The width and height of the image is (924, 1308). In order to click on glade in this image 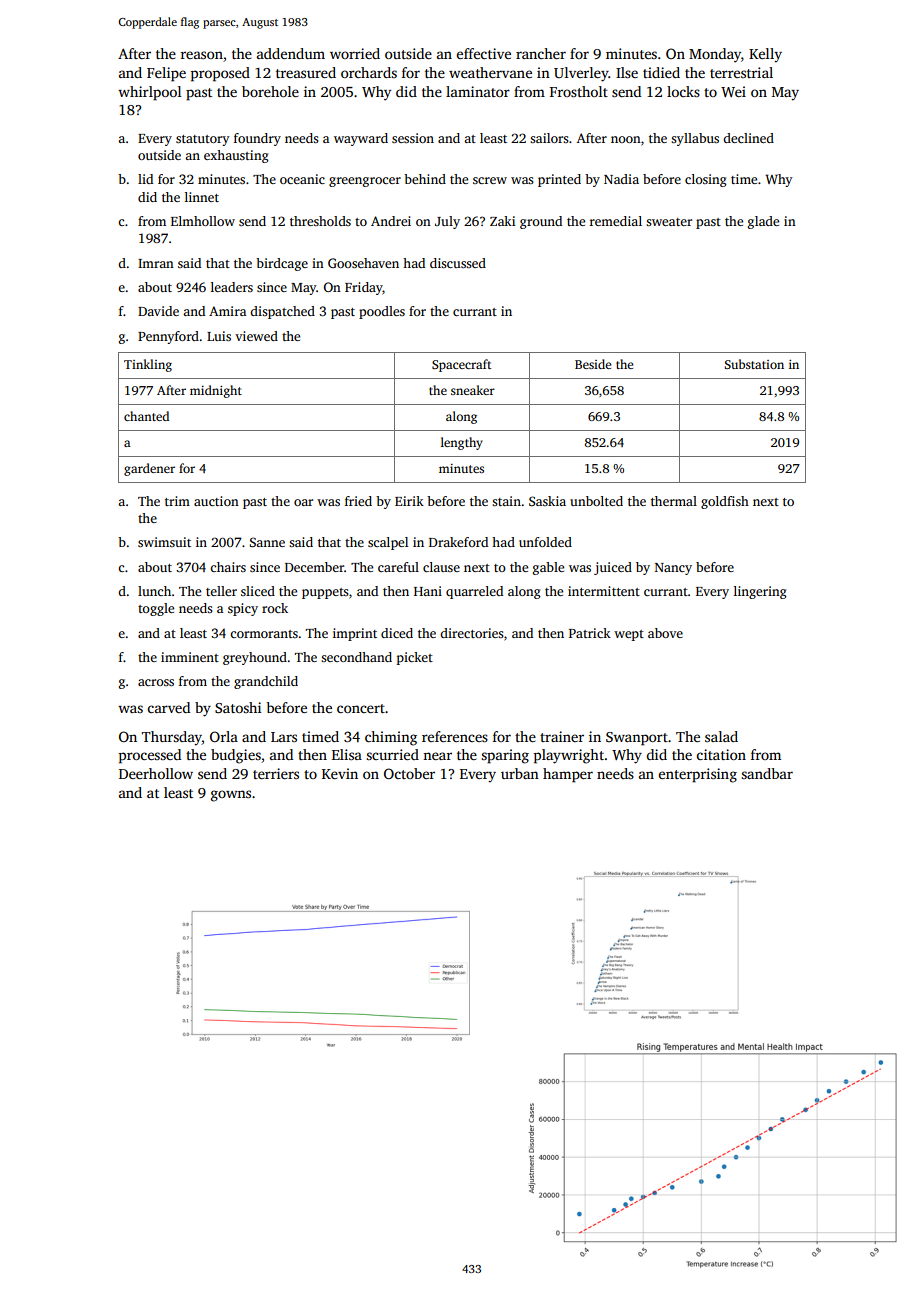, I will do `click(763, 222)`.
